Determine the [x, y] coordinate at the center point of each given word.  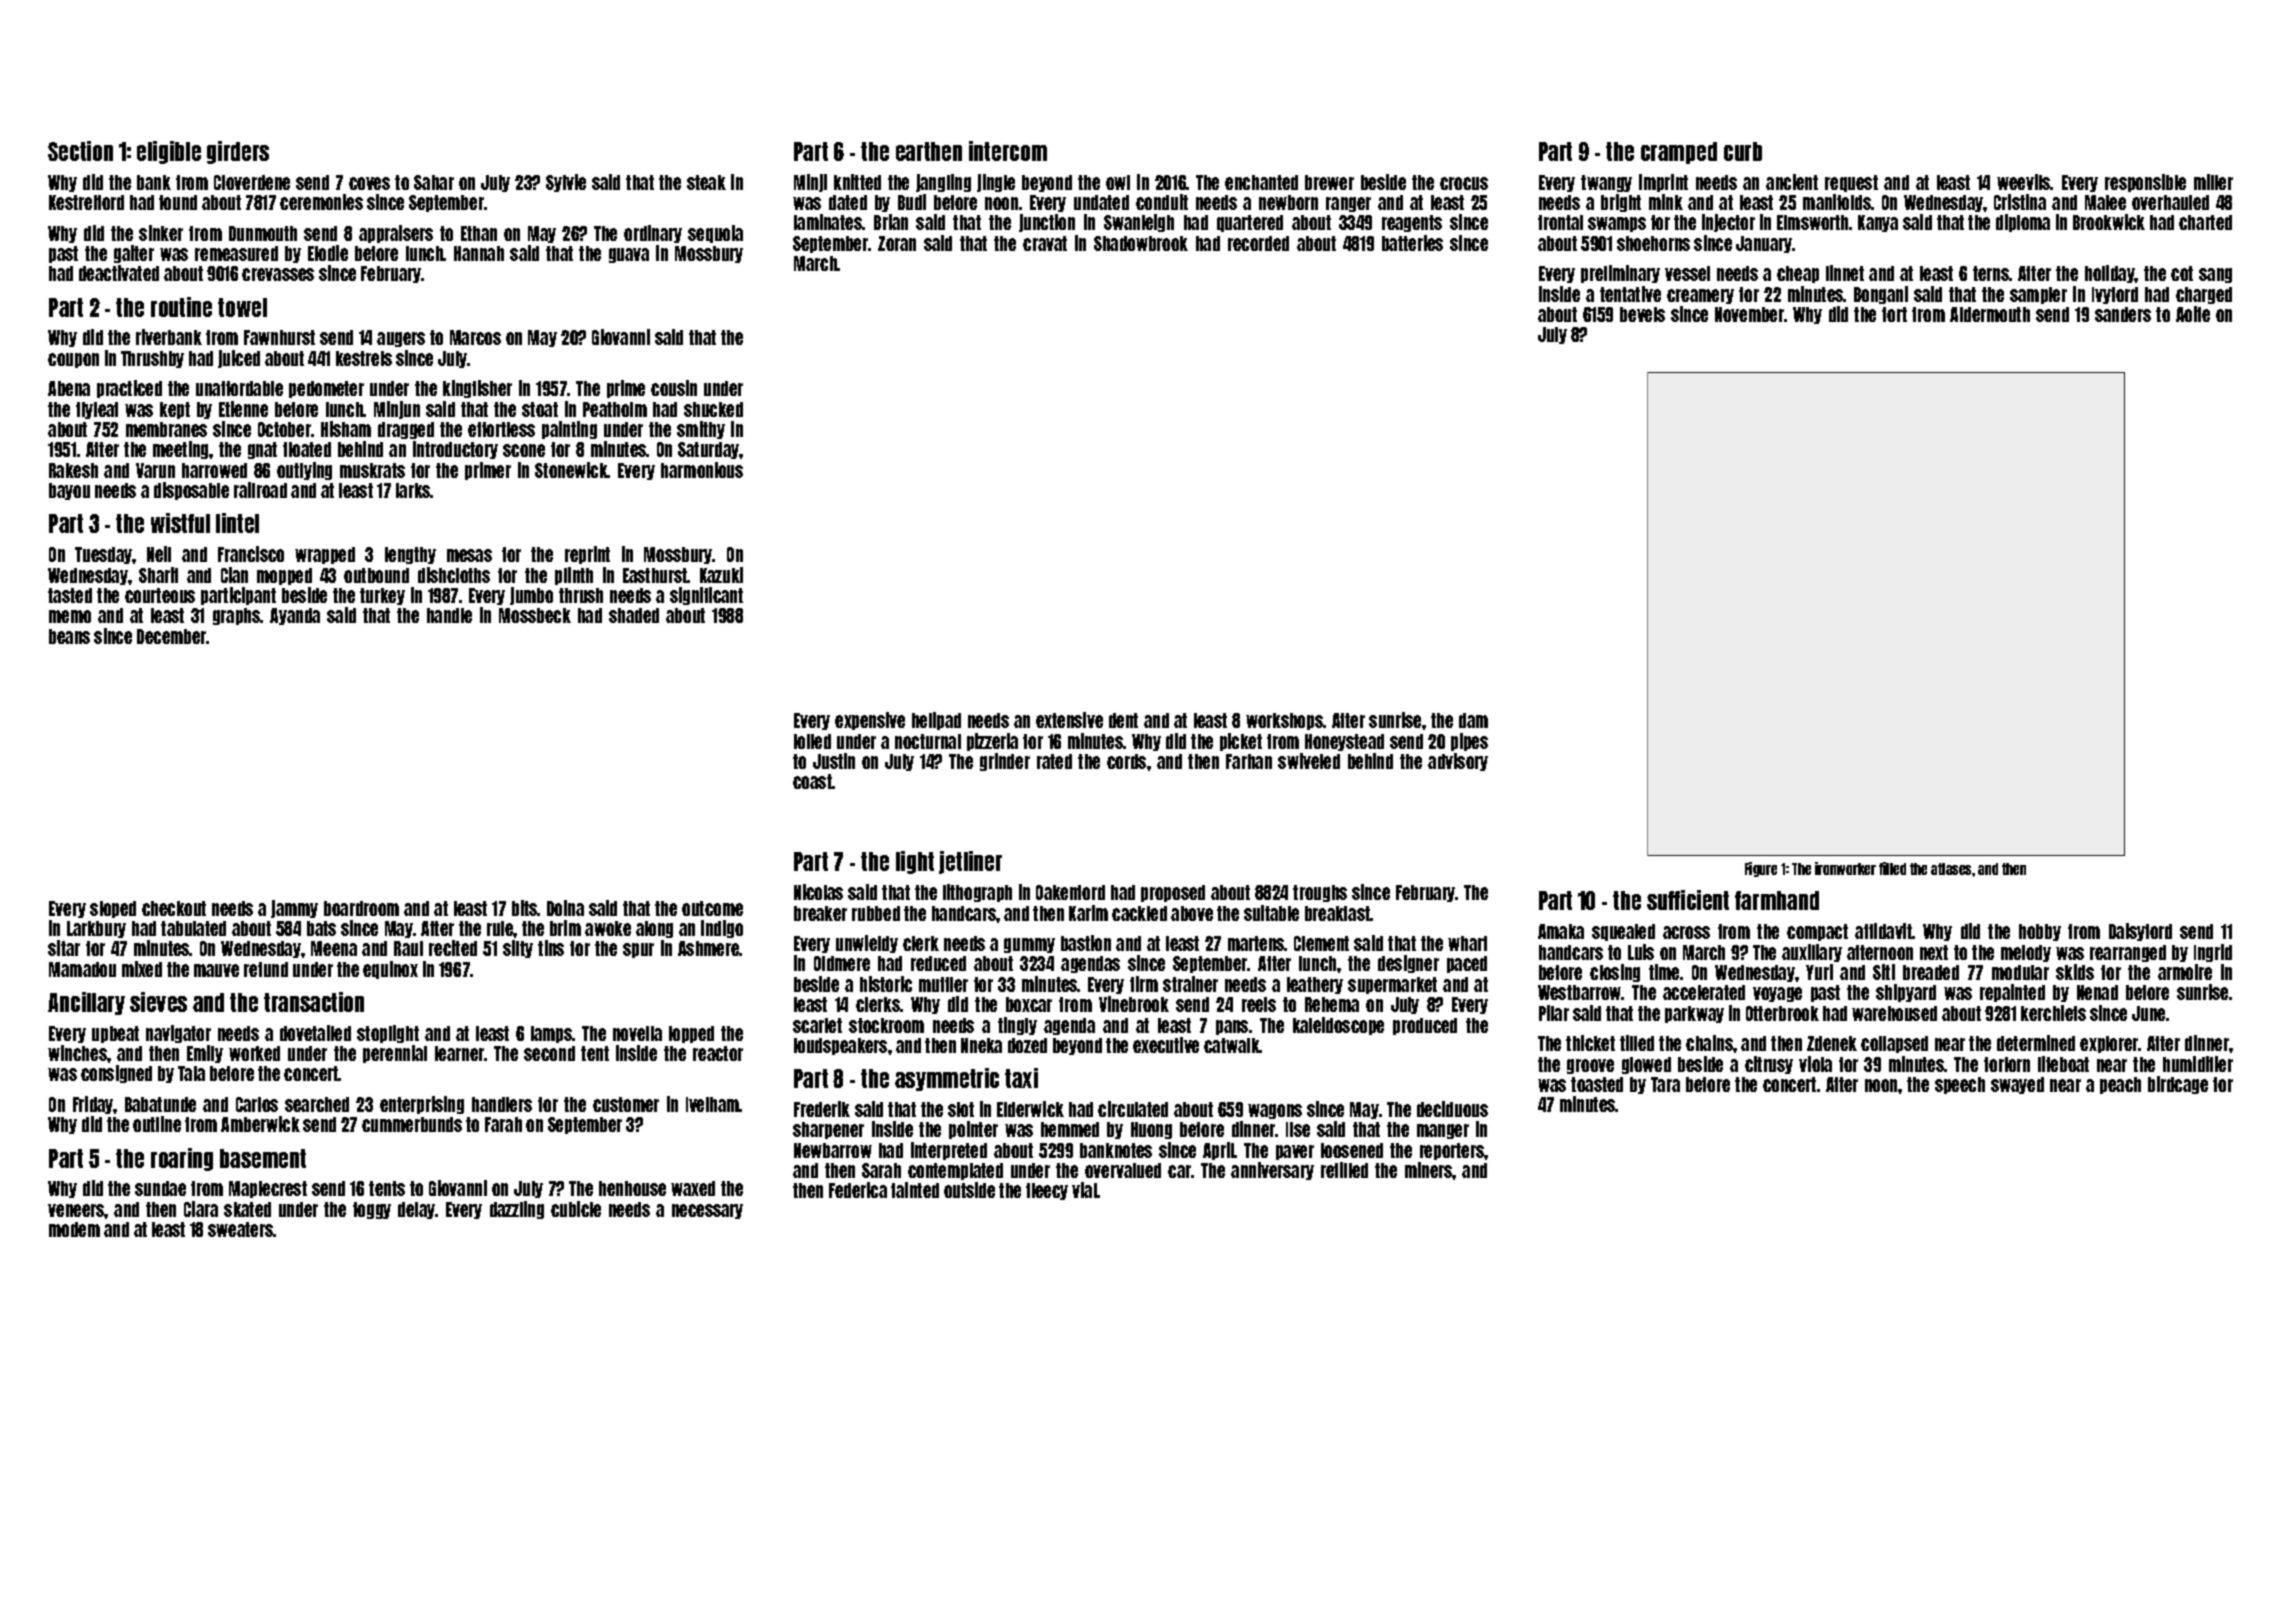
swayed [2017, 1085]
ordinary [653, 234]
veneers [76, 1210]
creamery [1700, 296]
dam [1473, 720]
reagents [1412, 223]
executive [1166, 1045]
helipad [936, 721]
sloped [113, 909]
